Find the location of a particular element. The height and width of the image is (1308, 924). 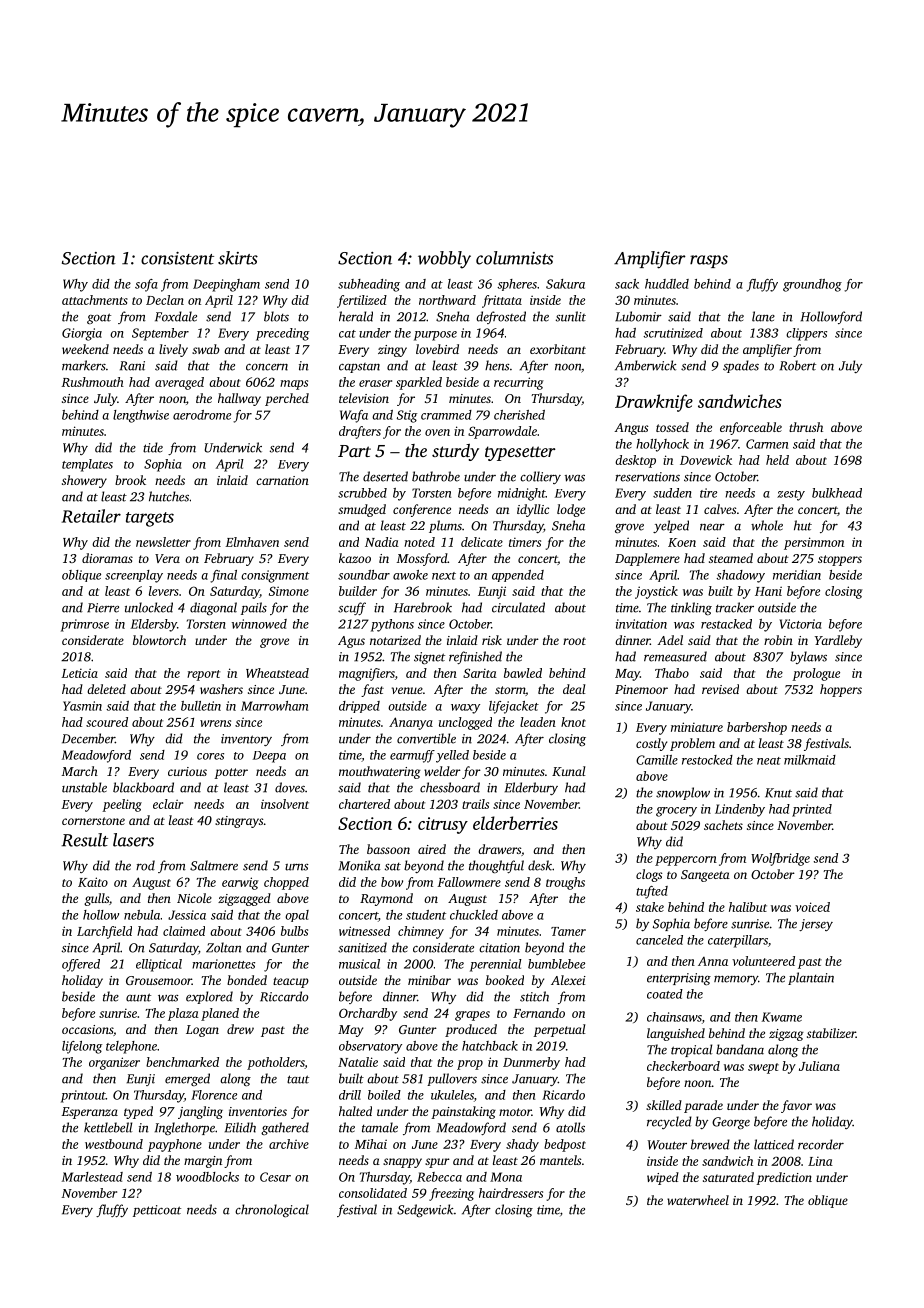

television is located at coordinates (364, 398).
